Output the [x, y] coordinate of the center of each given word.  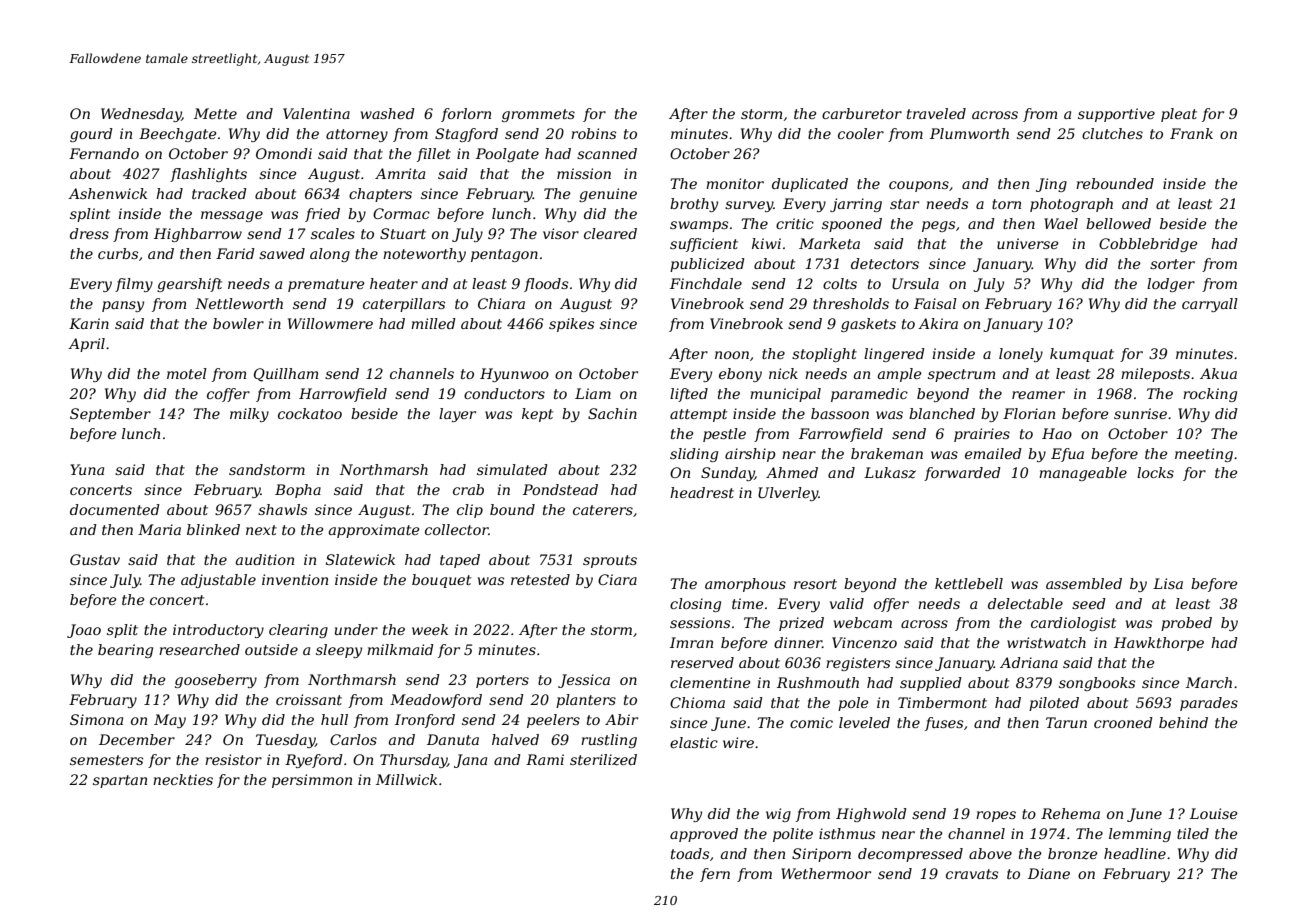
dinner [798, 642]
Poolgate [507, 155]
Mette [215, 113]
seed [1089, 603]
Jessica [584, 681]
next [261, 530]
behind [1183, 722]
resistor [233, 759]
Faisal [935, 303]
